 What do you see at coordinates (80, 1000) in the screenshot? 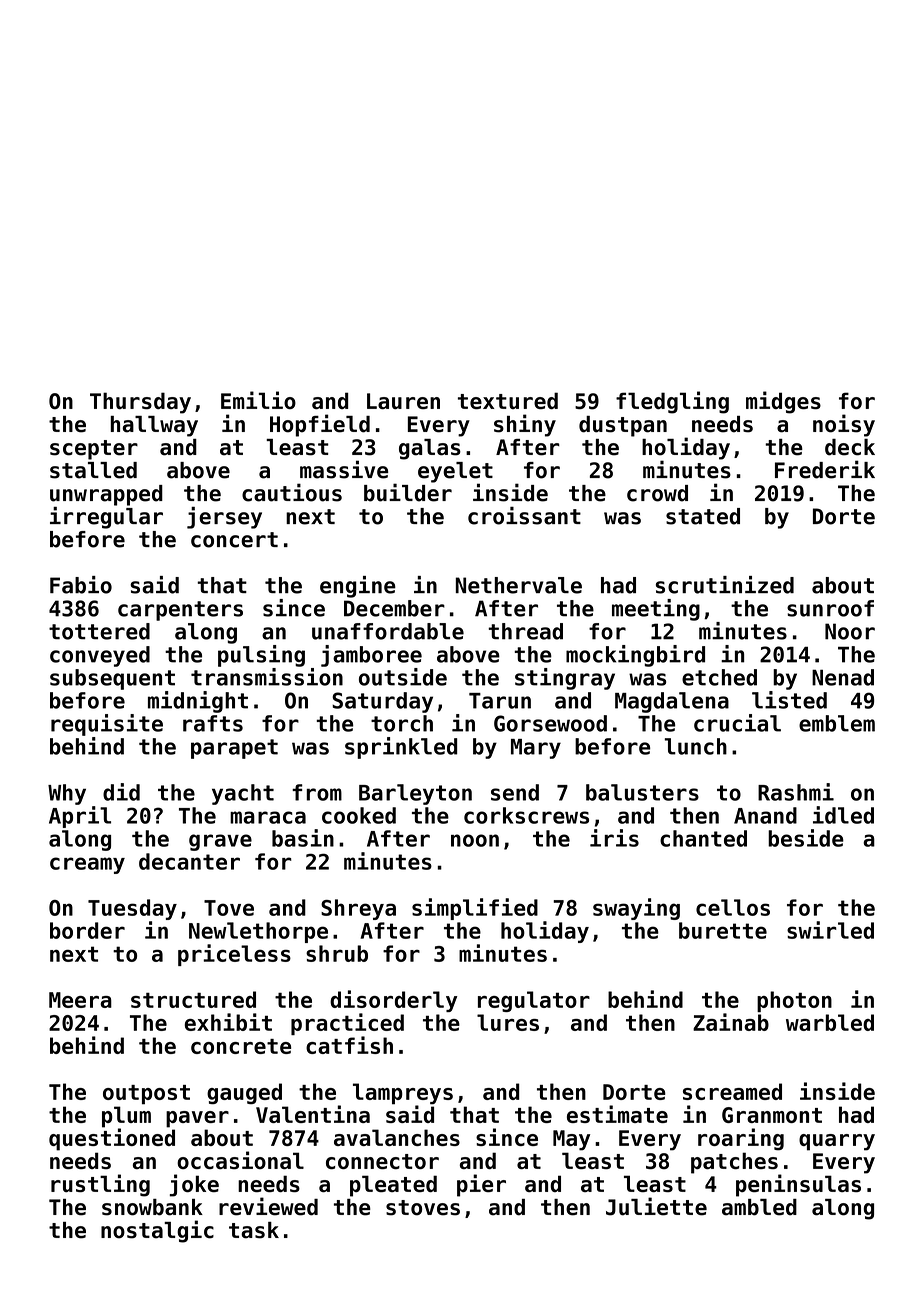
I see `Meera` at bounding box center [80, 1000].
